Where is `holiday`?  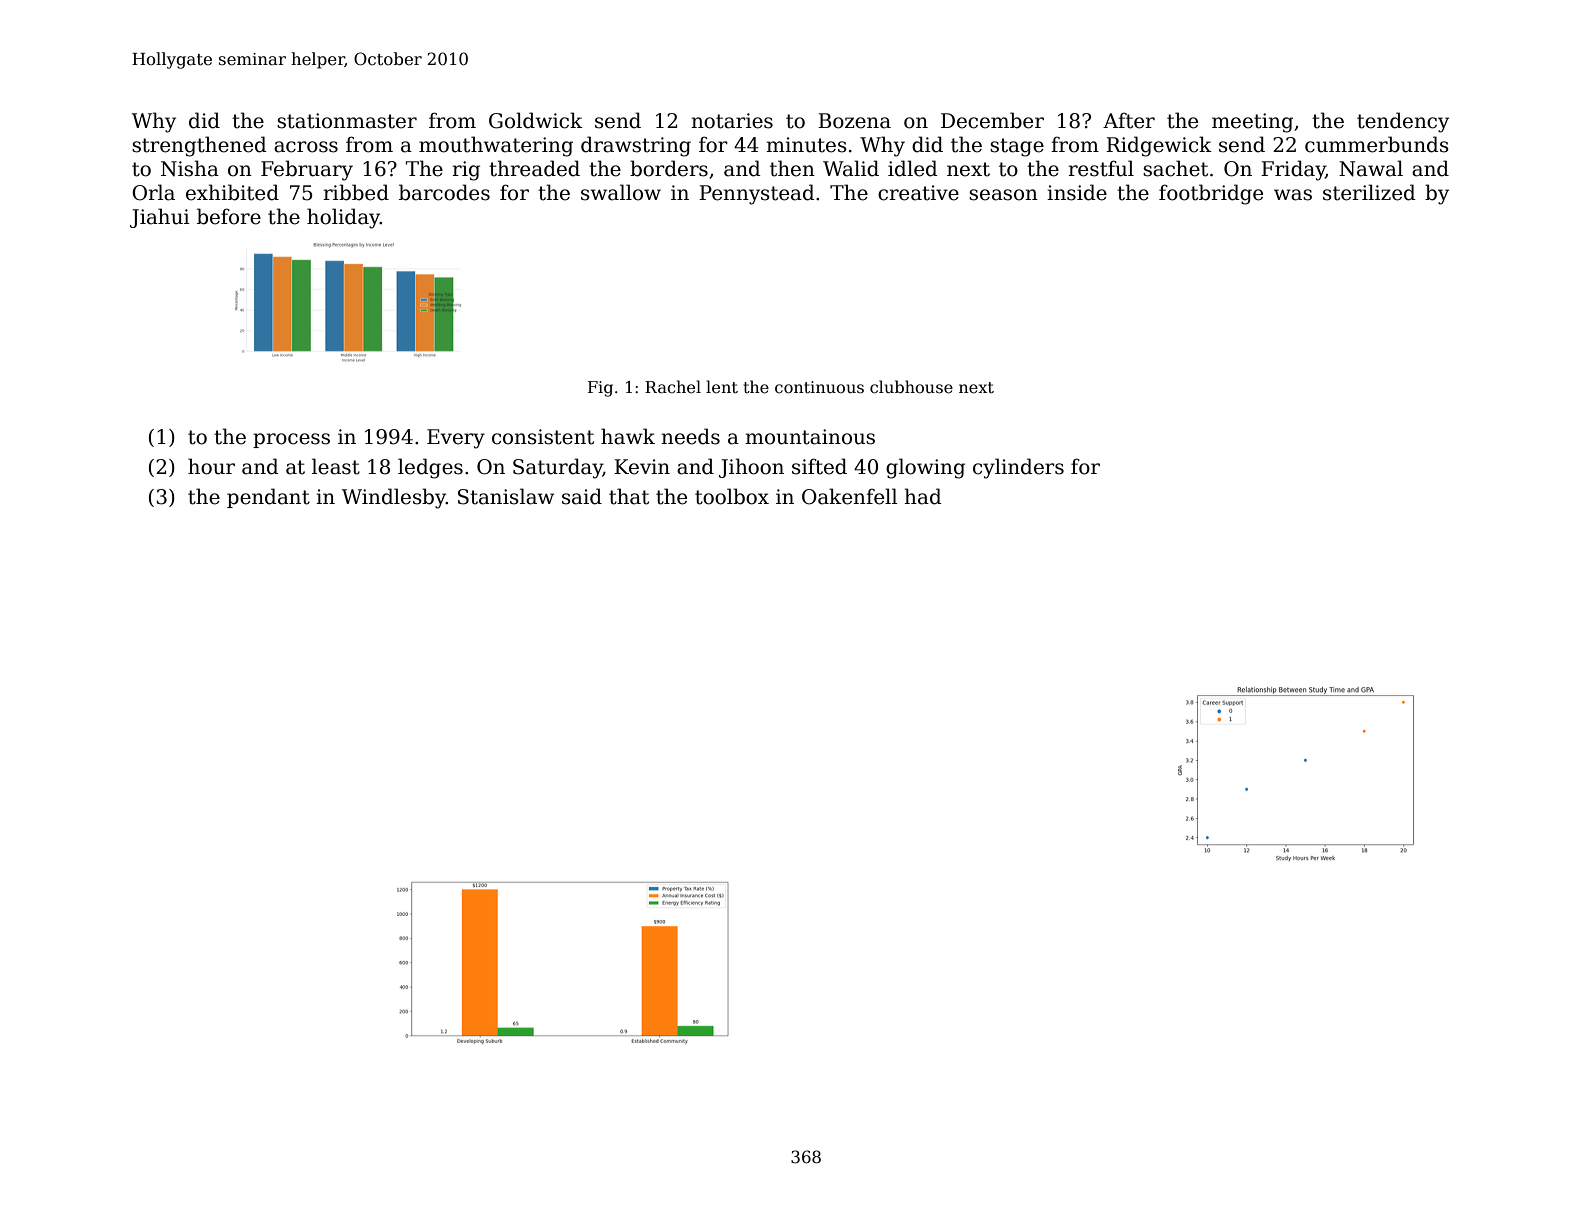
holiday is located at coordinates (343, 218).
